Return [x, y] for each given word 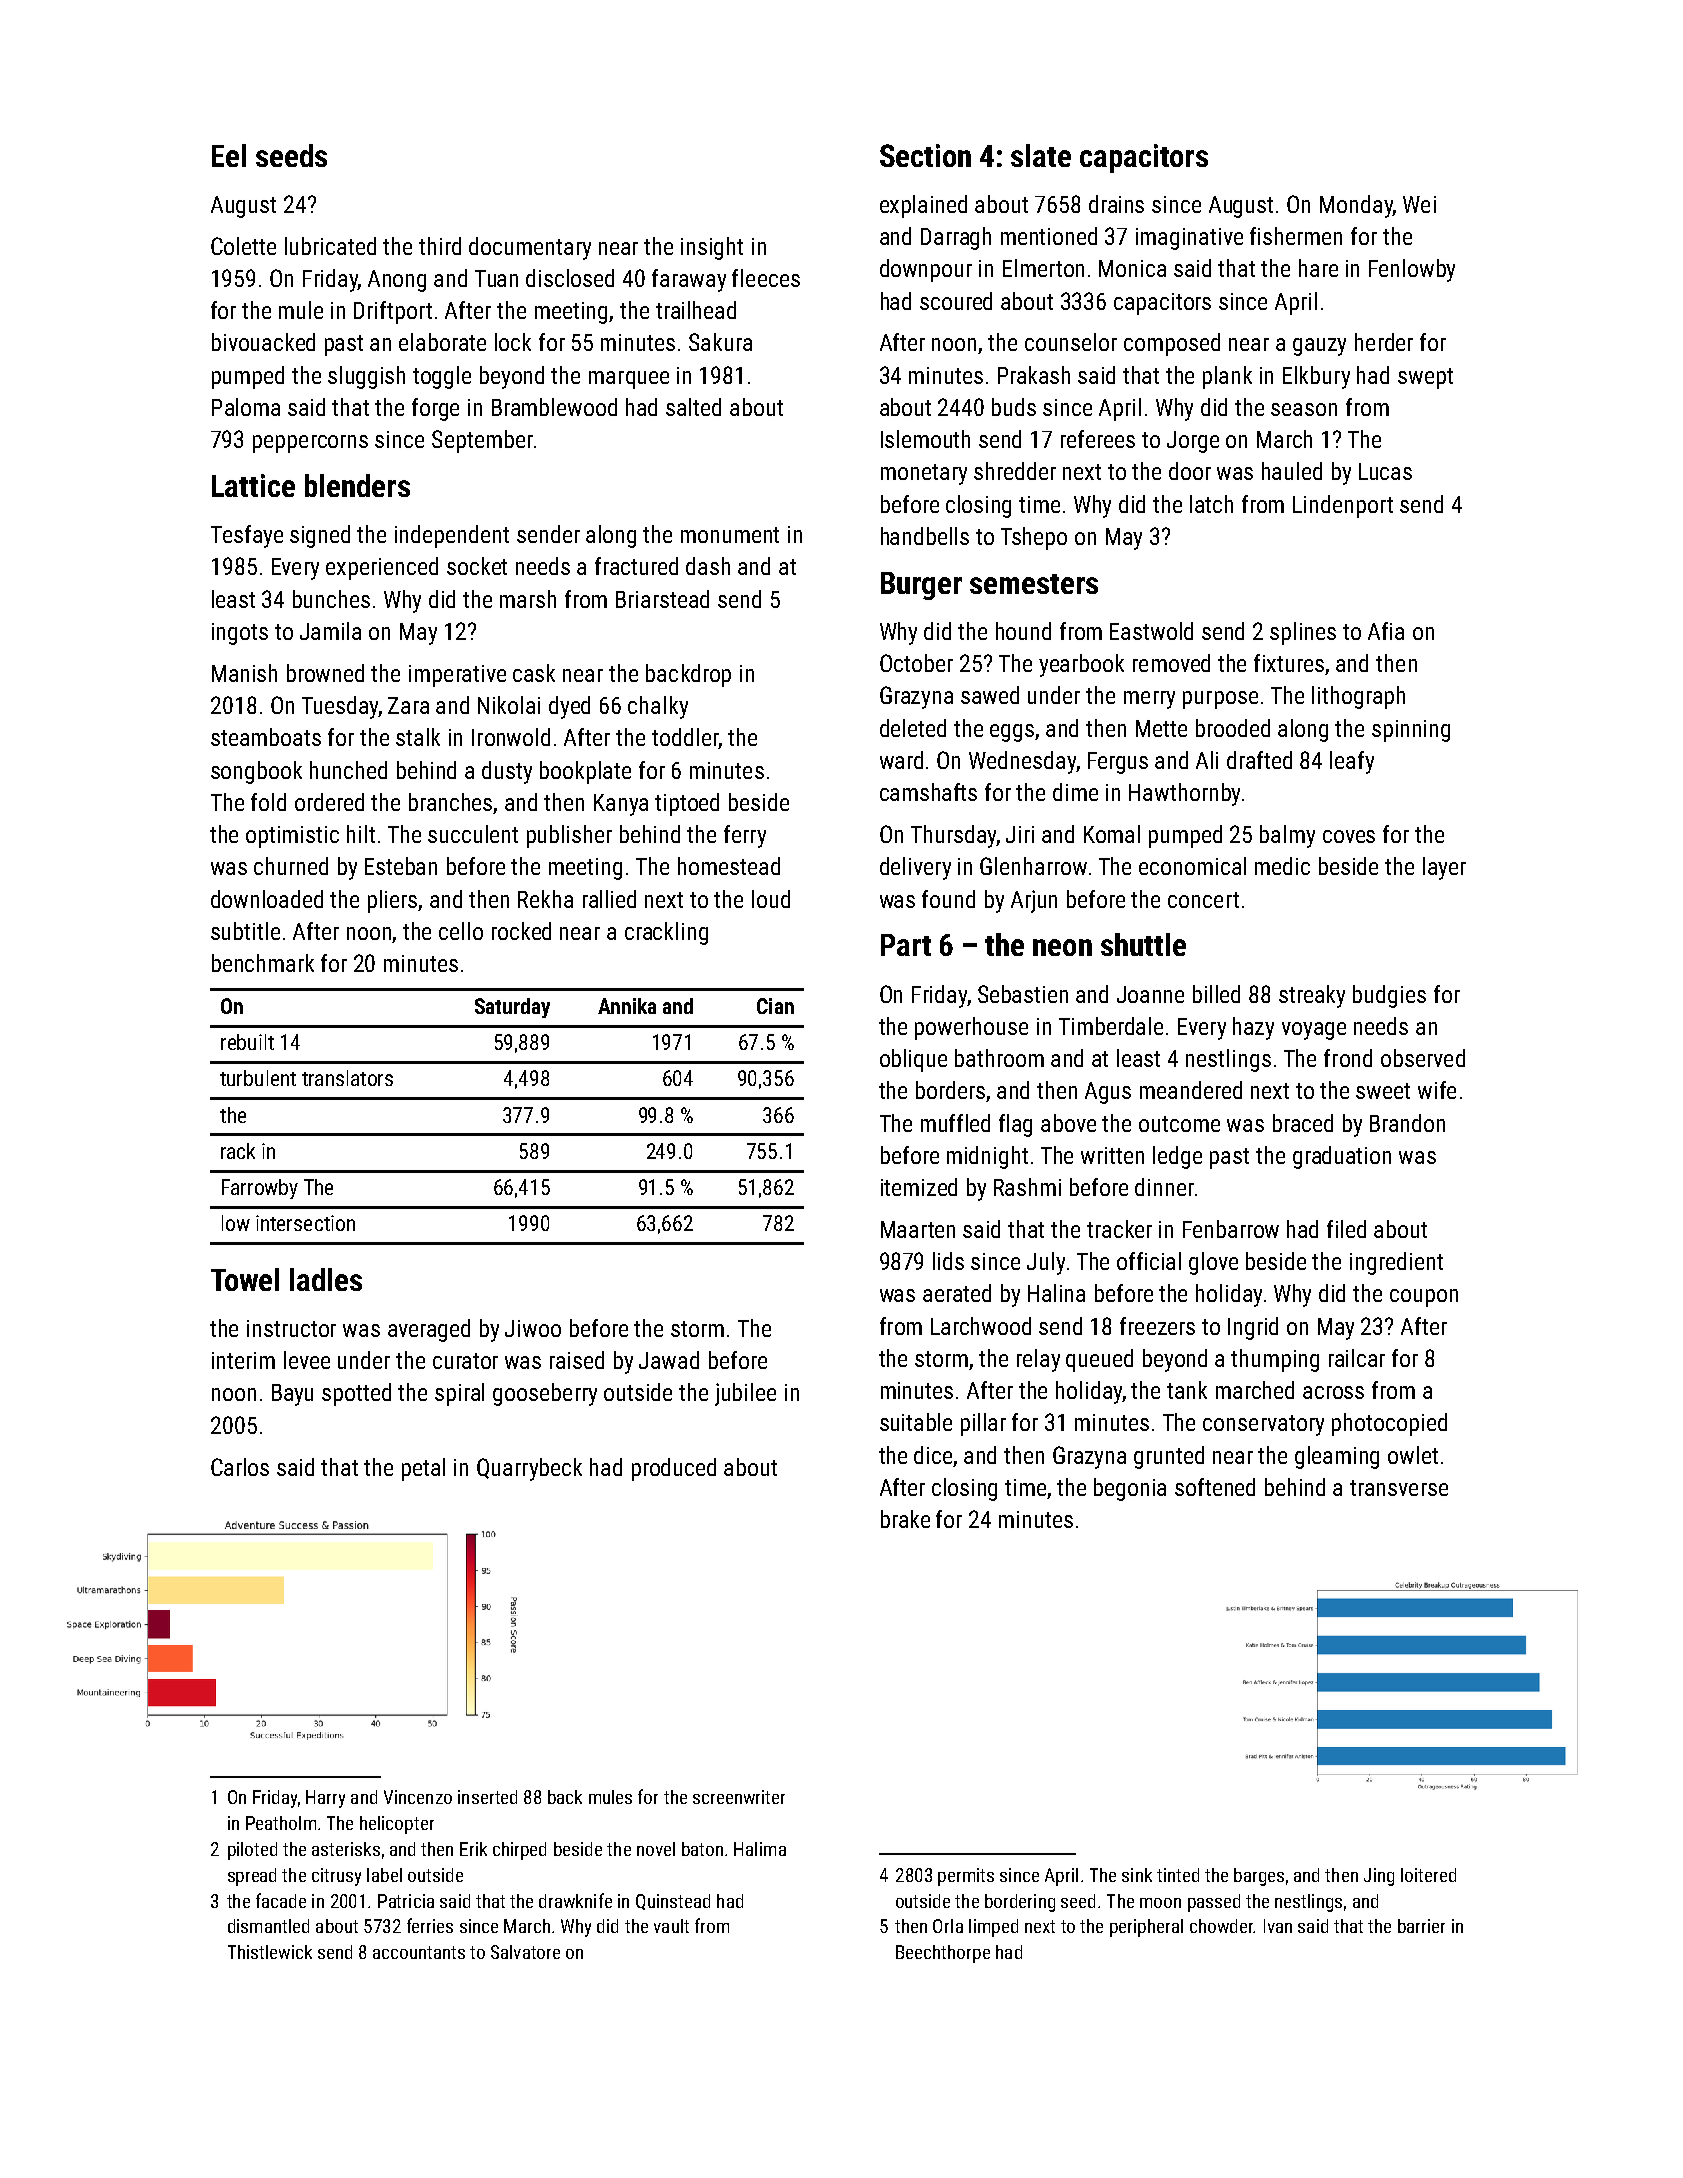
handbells [925, 536]
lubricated [330, 246]
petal [423, 1469]
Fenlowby [1412, 270]
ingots [240, 634]
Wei [1419, 204]
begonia [1130, 1489]
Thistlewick [270, 1952]
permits [966, 1877]
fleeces [766, 278]
